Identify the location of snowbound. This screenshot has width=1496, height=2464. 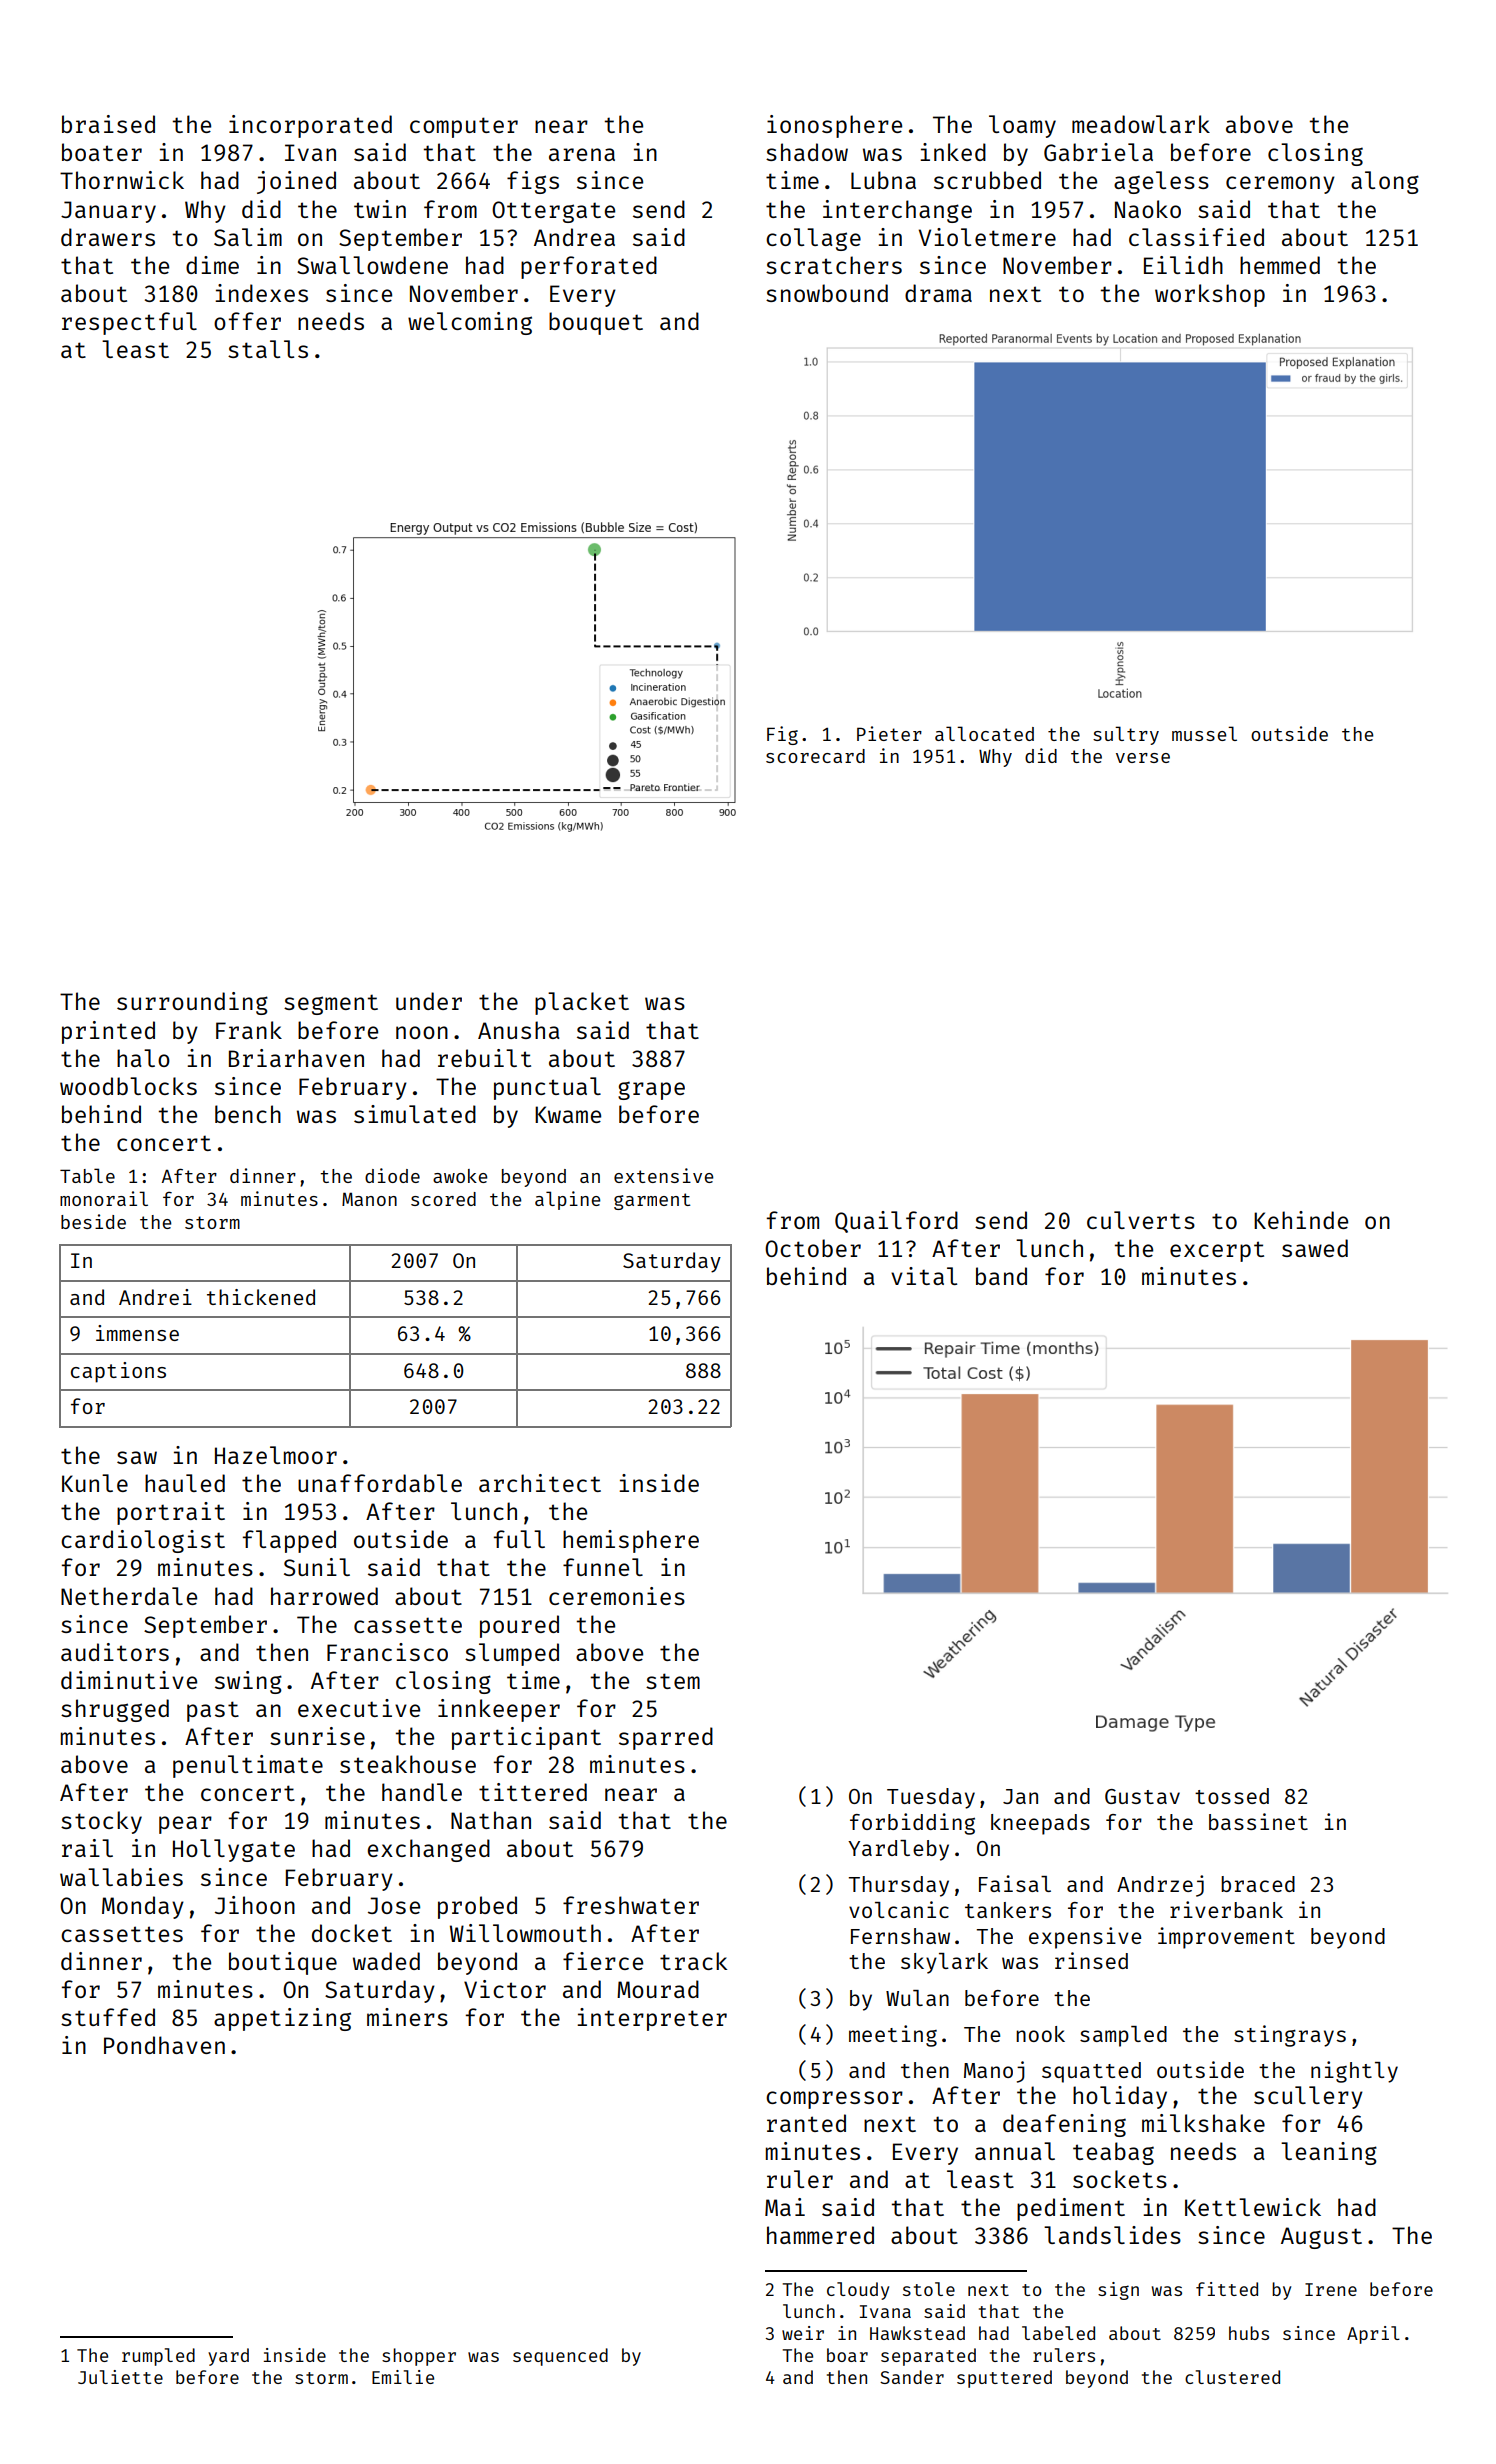
(827, 293).
